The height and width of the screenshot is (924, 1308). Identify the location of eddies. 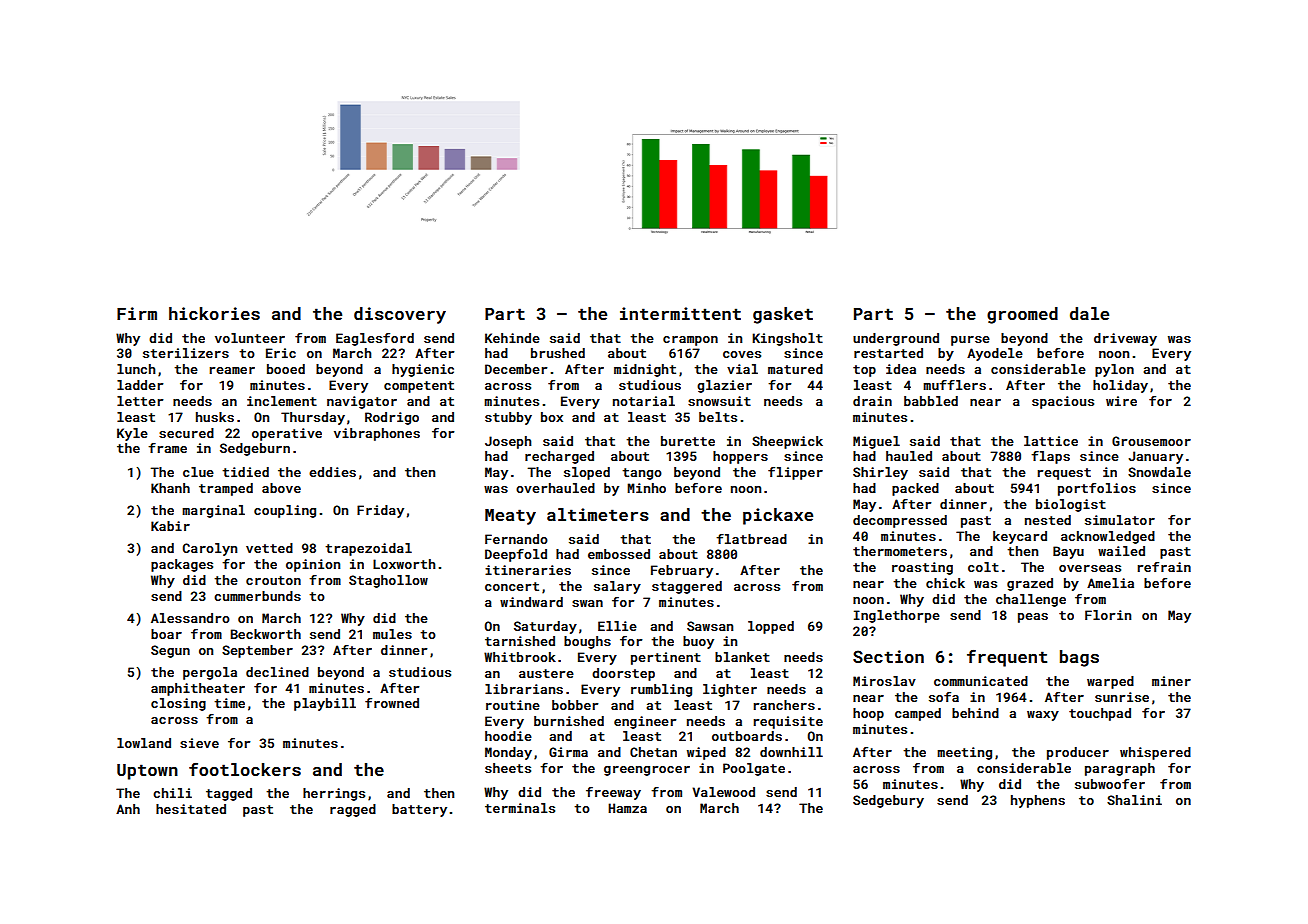
(332, 472).
